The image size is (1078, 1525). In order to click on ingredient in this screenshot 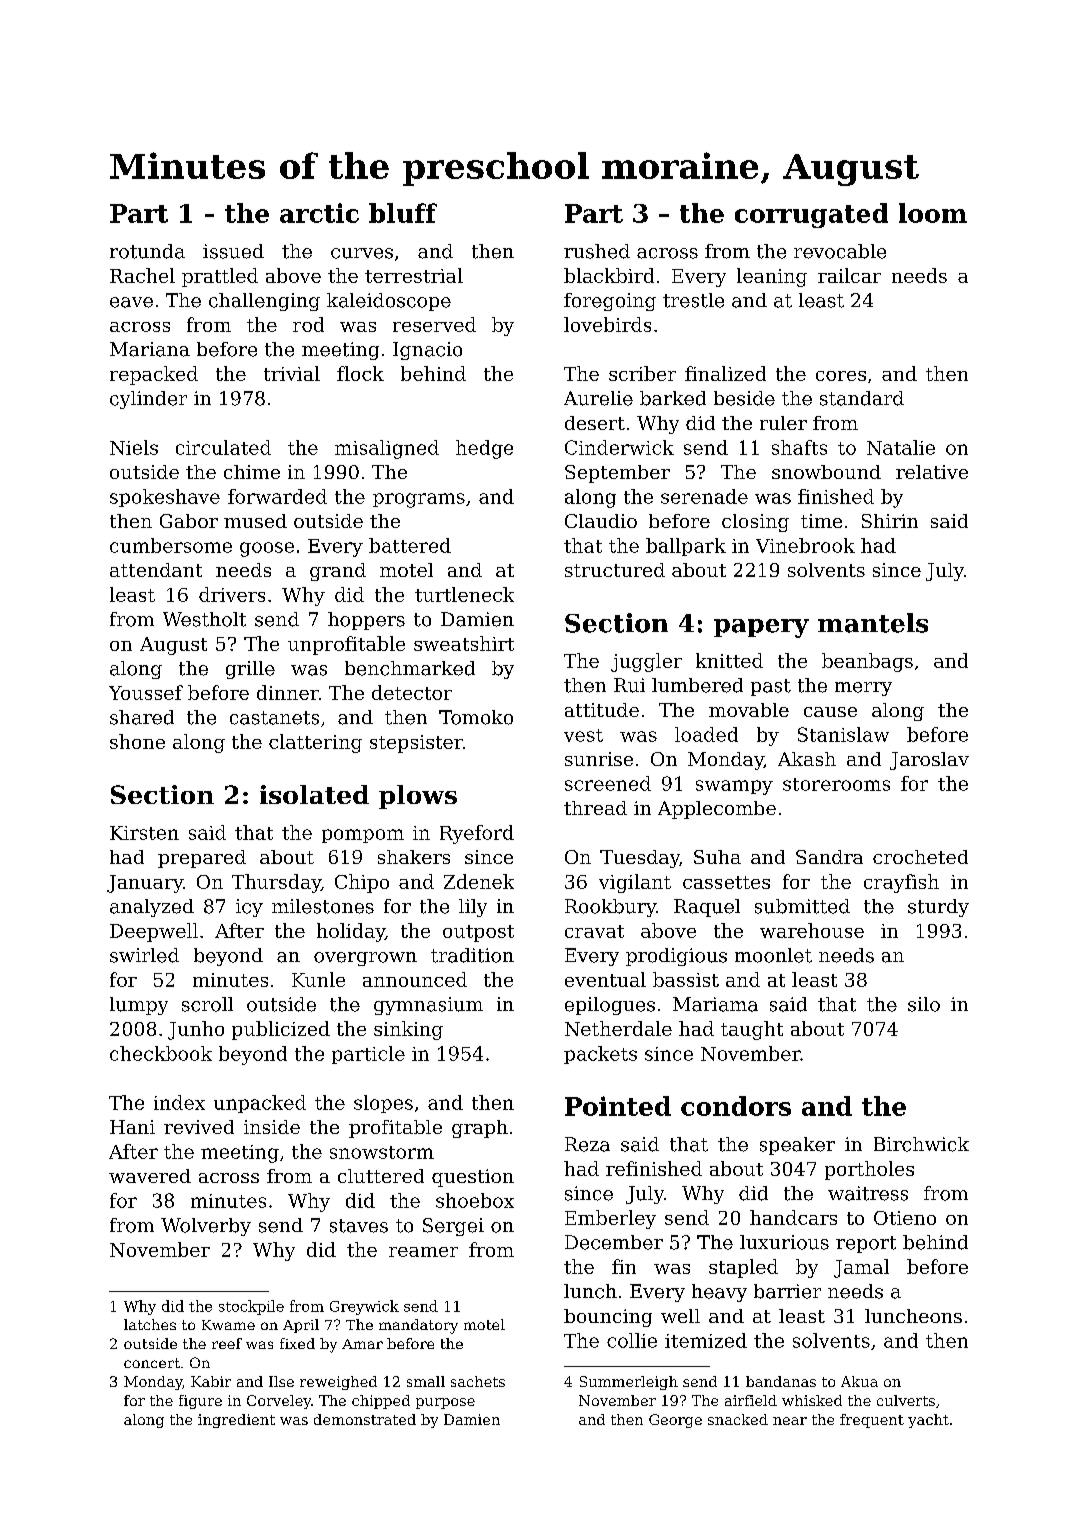, I will do `click(236, 1421)`.
